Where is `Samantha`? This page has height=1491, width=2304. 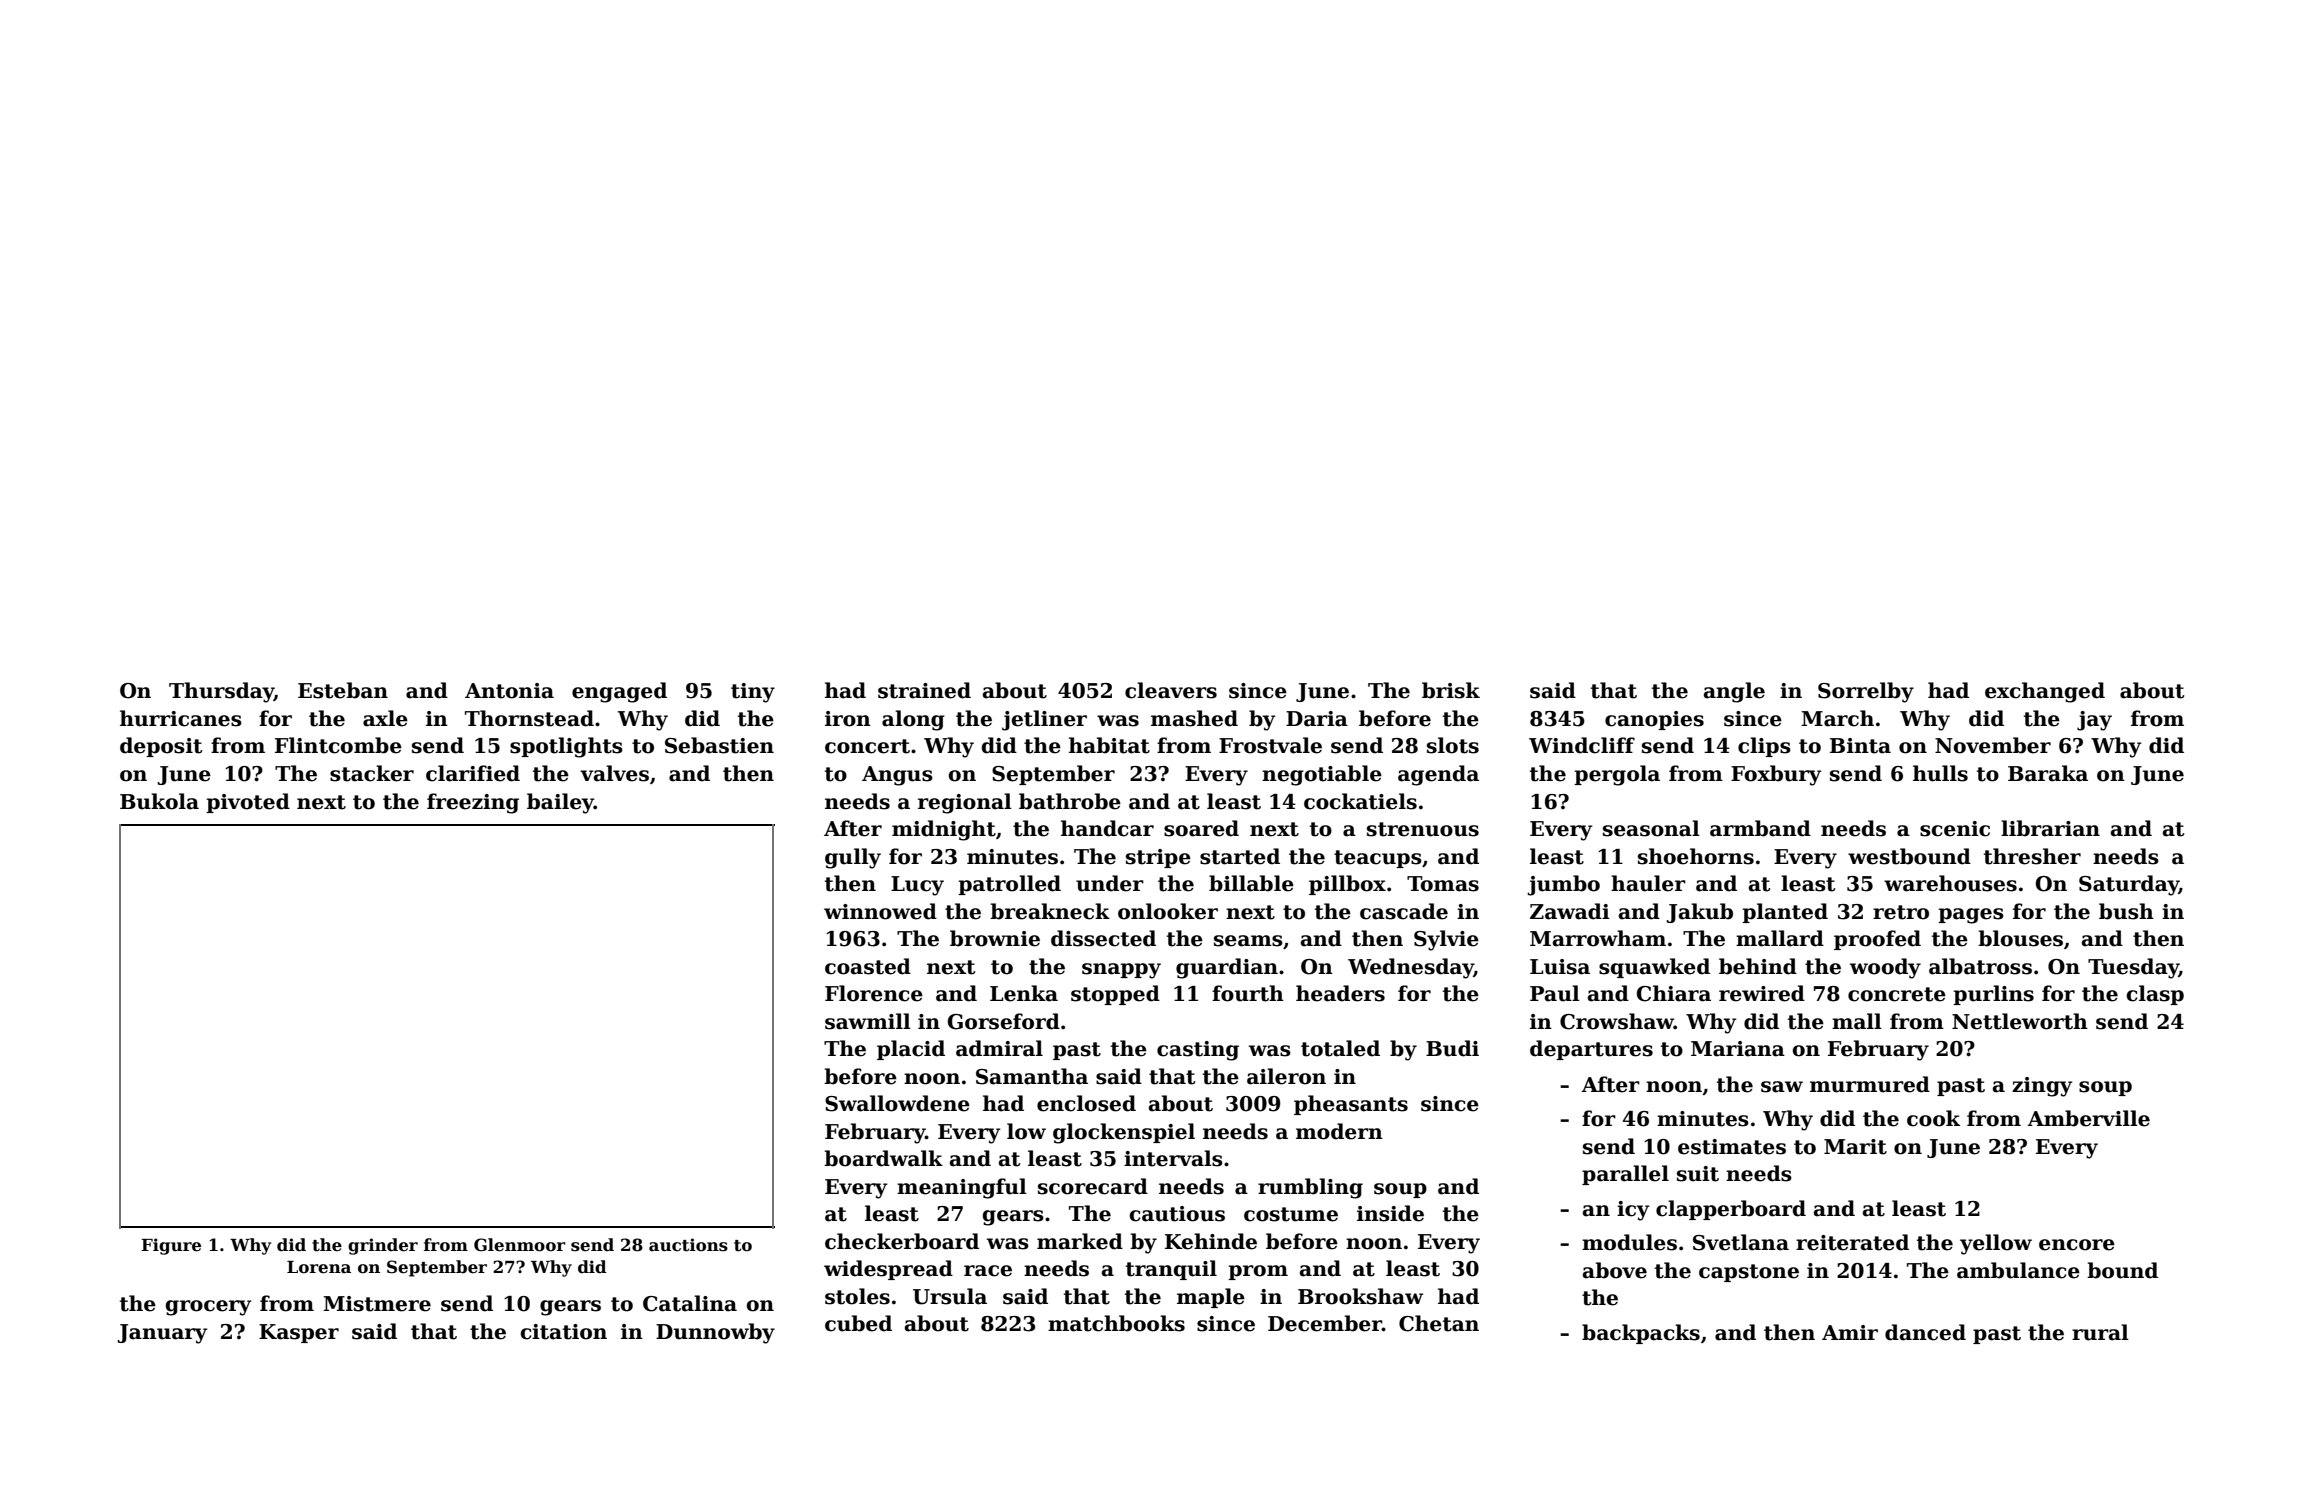 Samantha is located at coordinates (1032, 1076).
